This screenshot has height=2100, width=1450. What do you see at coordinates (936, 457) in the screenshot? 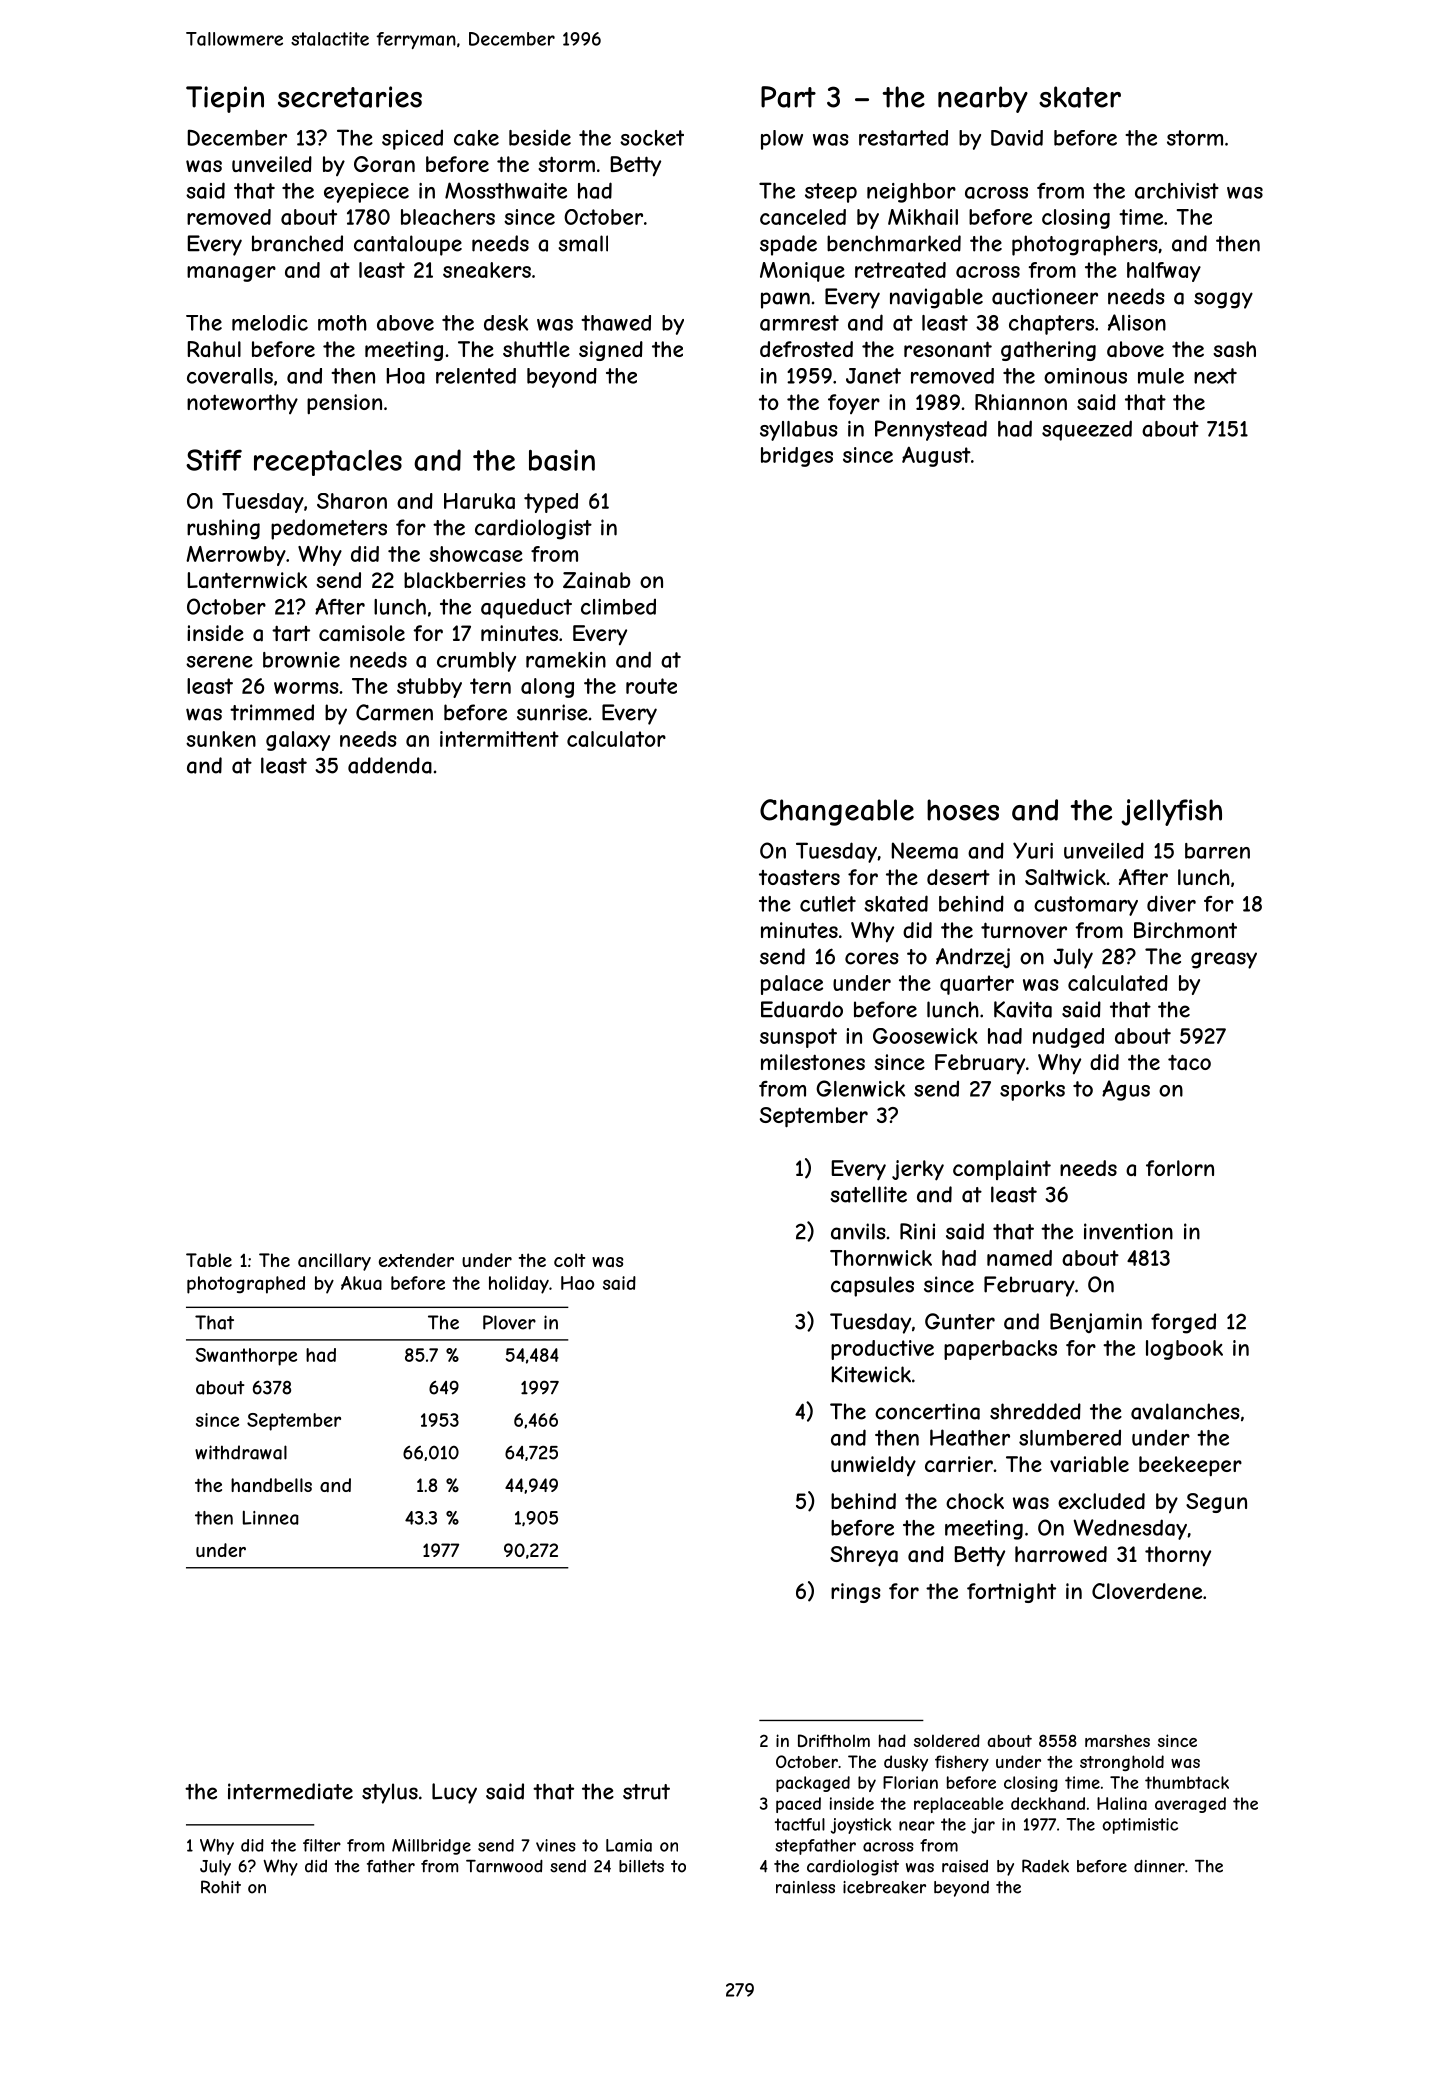
I see `August` at bounding box center [936, 457].
